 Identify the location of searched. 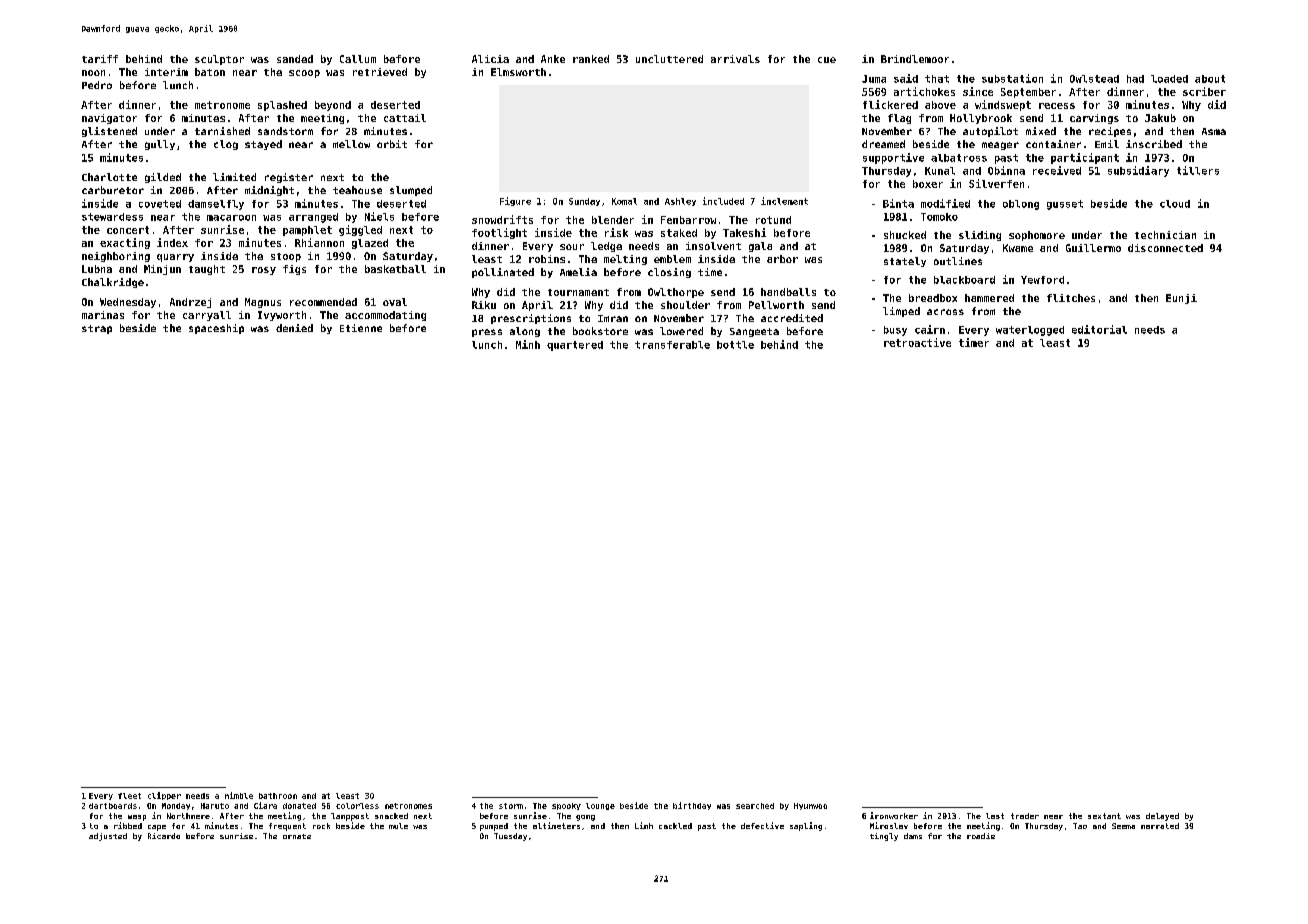
(755, 806).
